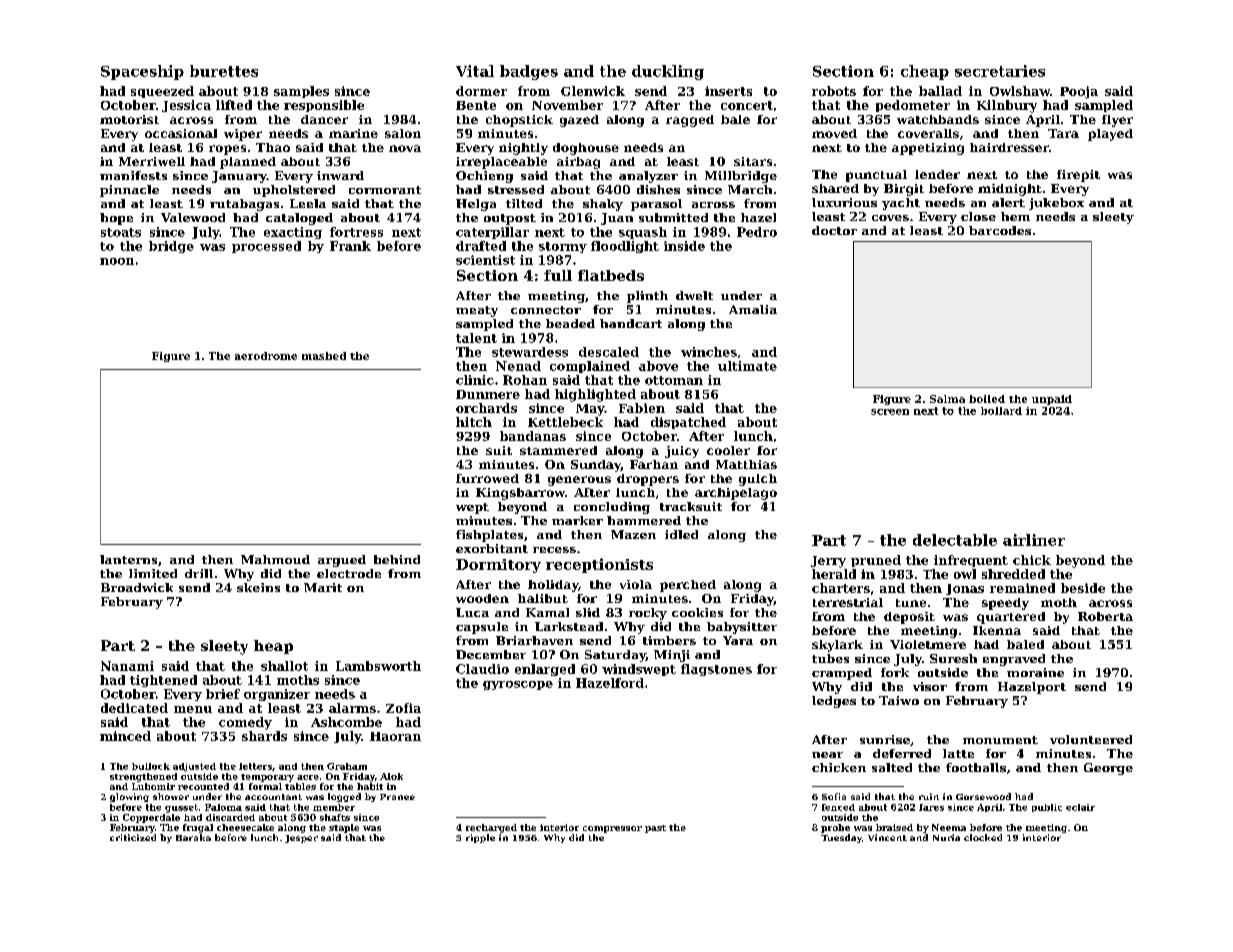 The image size is (1233, 952). Describe the element at coordinates (162, 92) in the page. I see `squeezed` at that location.
